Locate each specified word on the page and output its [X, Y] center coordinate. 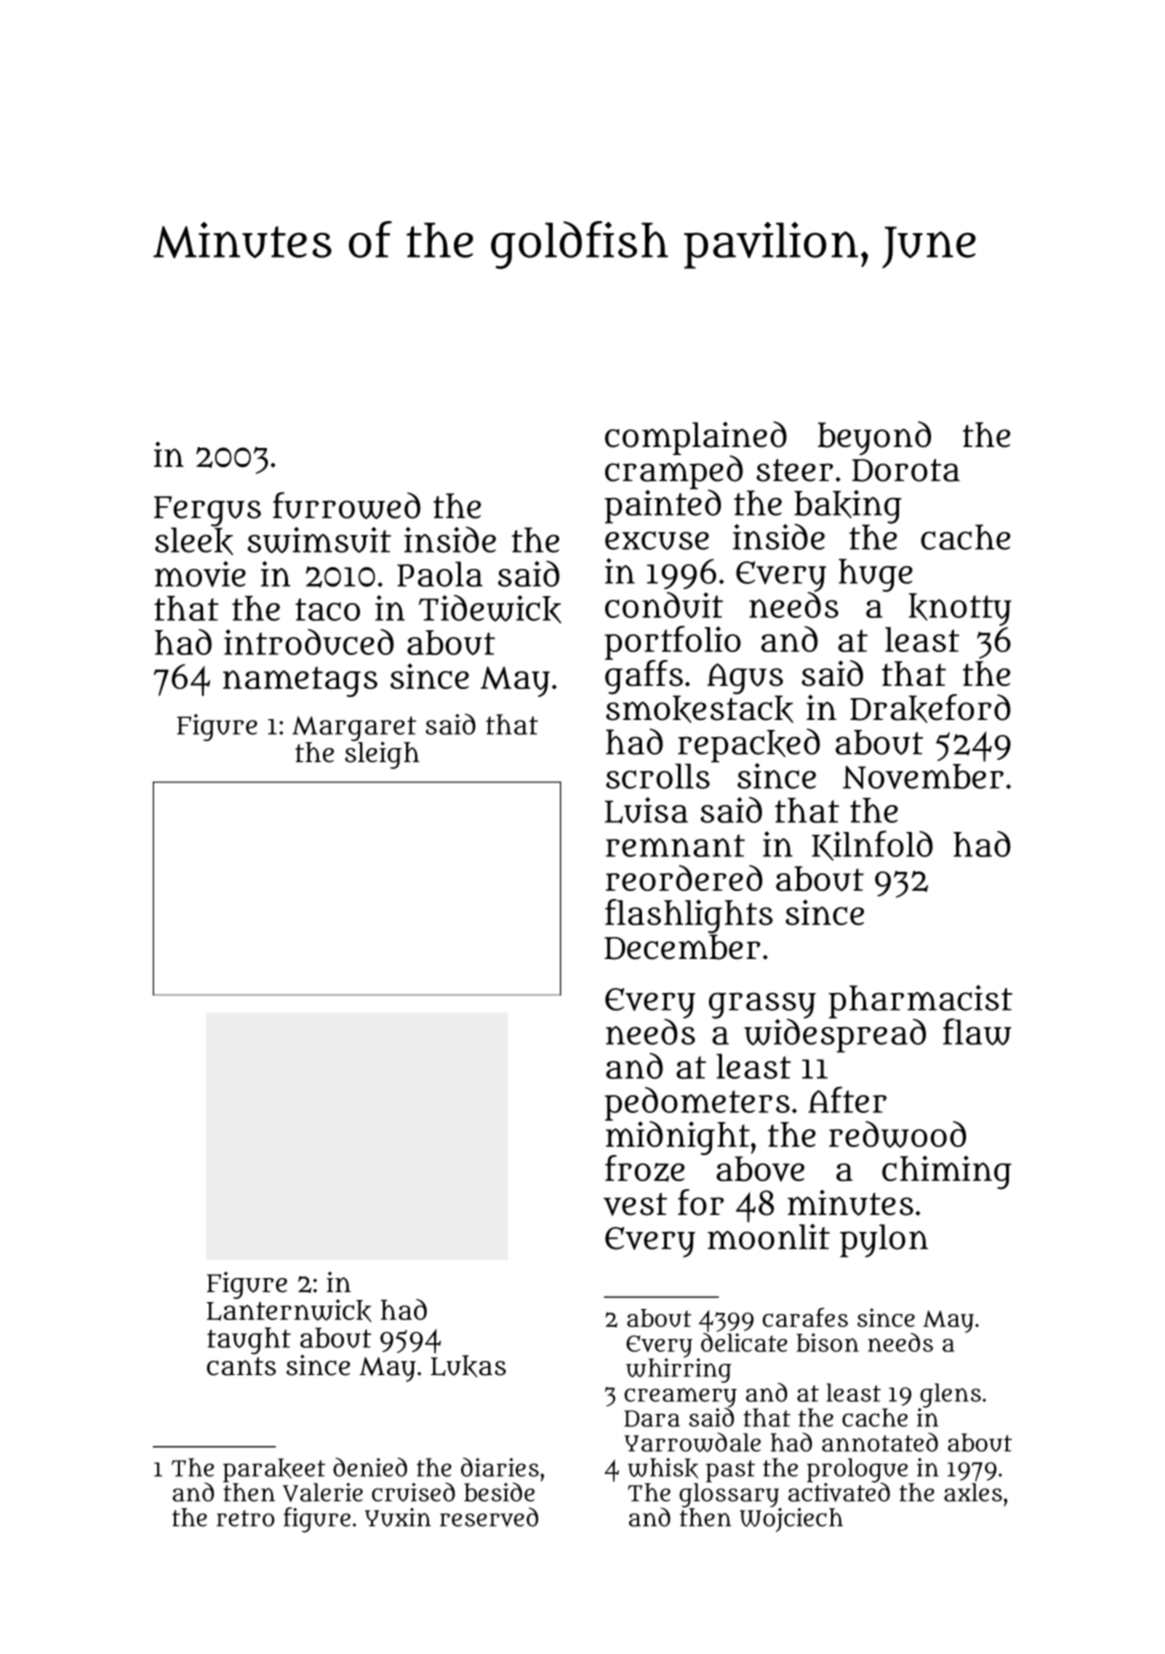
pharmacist [920, 1001]
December [682, 947]
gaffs [644, 677]
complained [696, 438]
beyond [874, 438]
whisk [663, 1468]
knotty [960, 609]
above [760, 1169]
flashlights [689, 916]
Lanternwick [289, 1310]
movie [200, 574]
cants [241, 1366]
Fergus [207, 511]
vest [635, 1204]
